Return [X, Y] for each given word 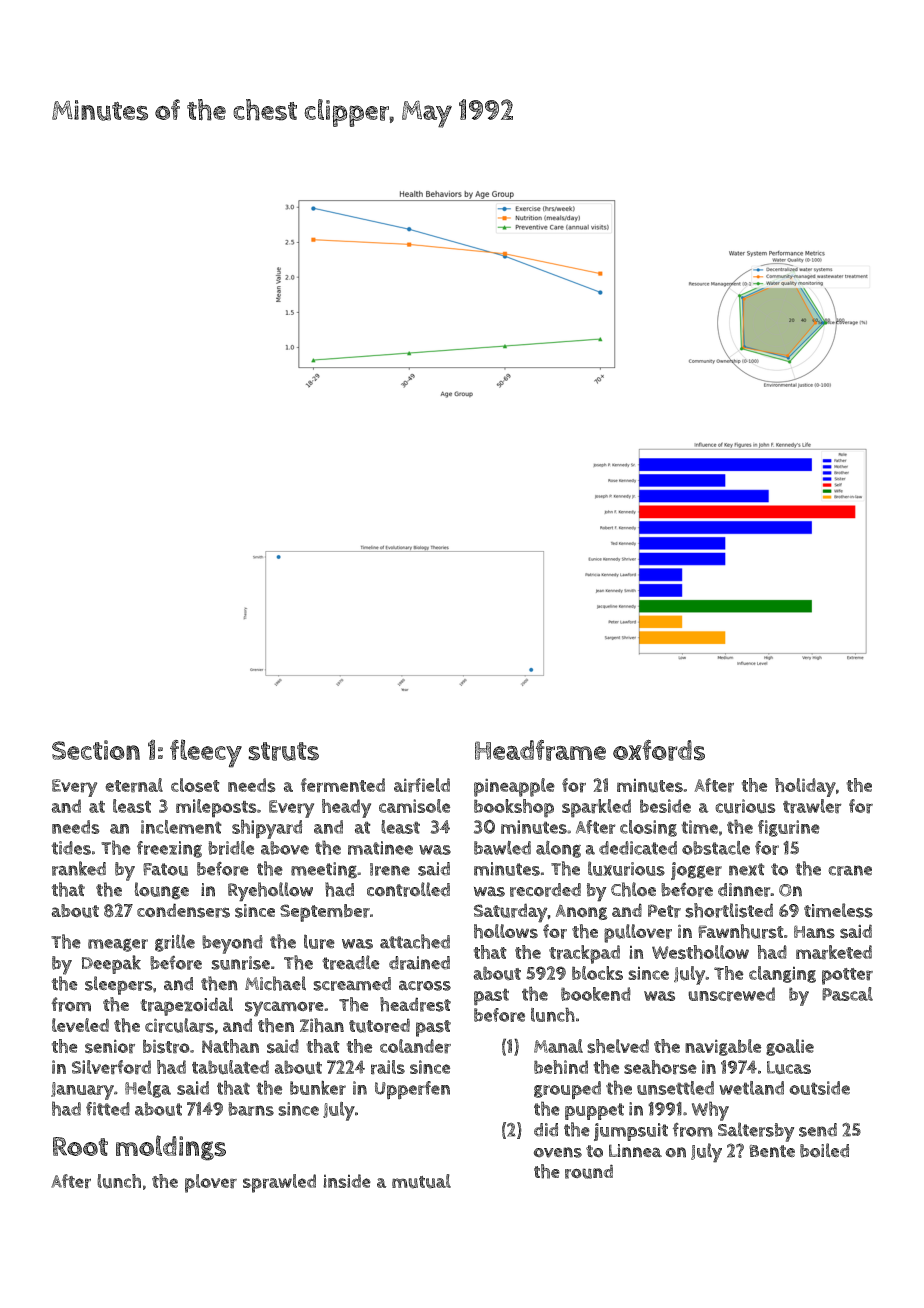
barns [251, 1109]
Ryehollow [270, 892]
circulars [179, 1025]
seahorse [660, 1067]
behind [561, 1067]
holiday [805, 787]
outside [819, 1088]
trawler [812, 806]
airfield [422, 785]
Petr [664, 911]
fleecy [206, 753]
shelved [618, 1046]
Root [80, 1146]
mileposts [216, 808]
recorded [545, 890]
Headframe [540, 750]
